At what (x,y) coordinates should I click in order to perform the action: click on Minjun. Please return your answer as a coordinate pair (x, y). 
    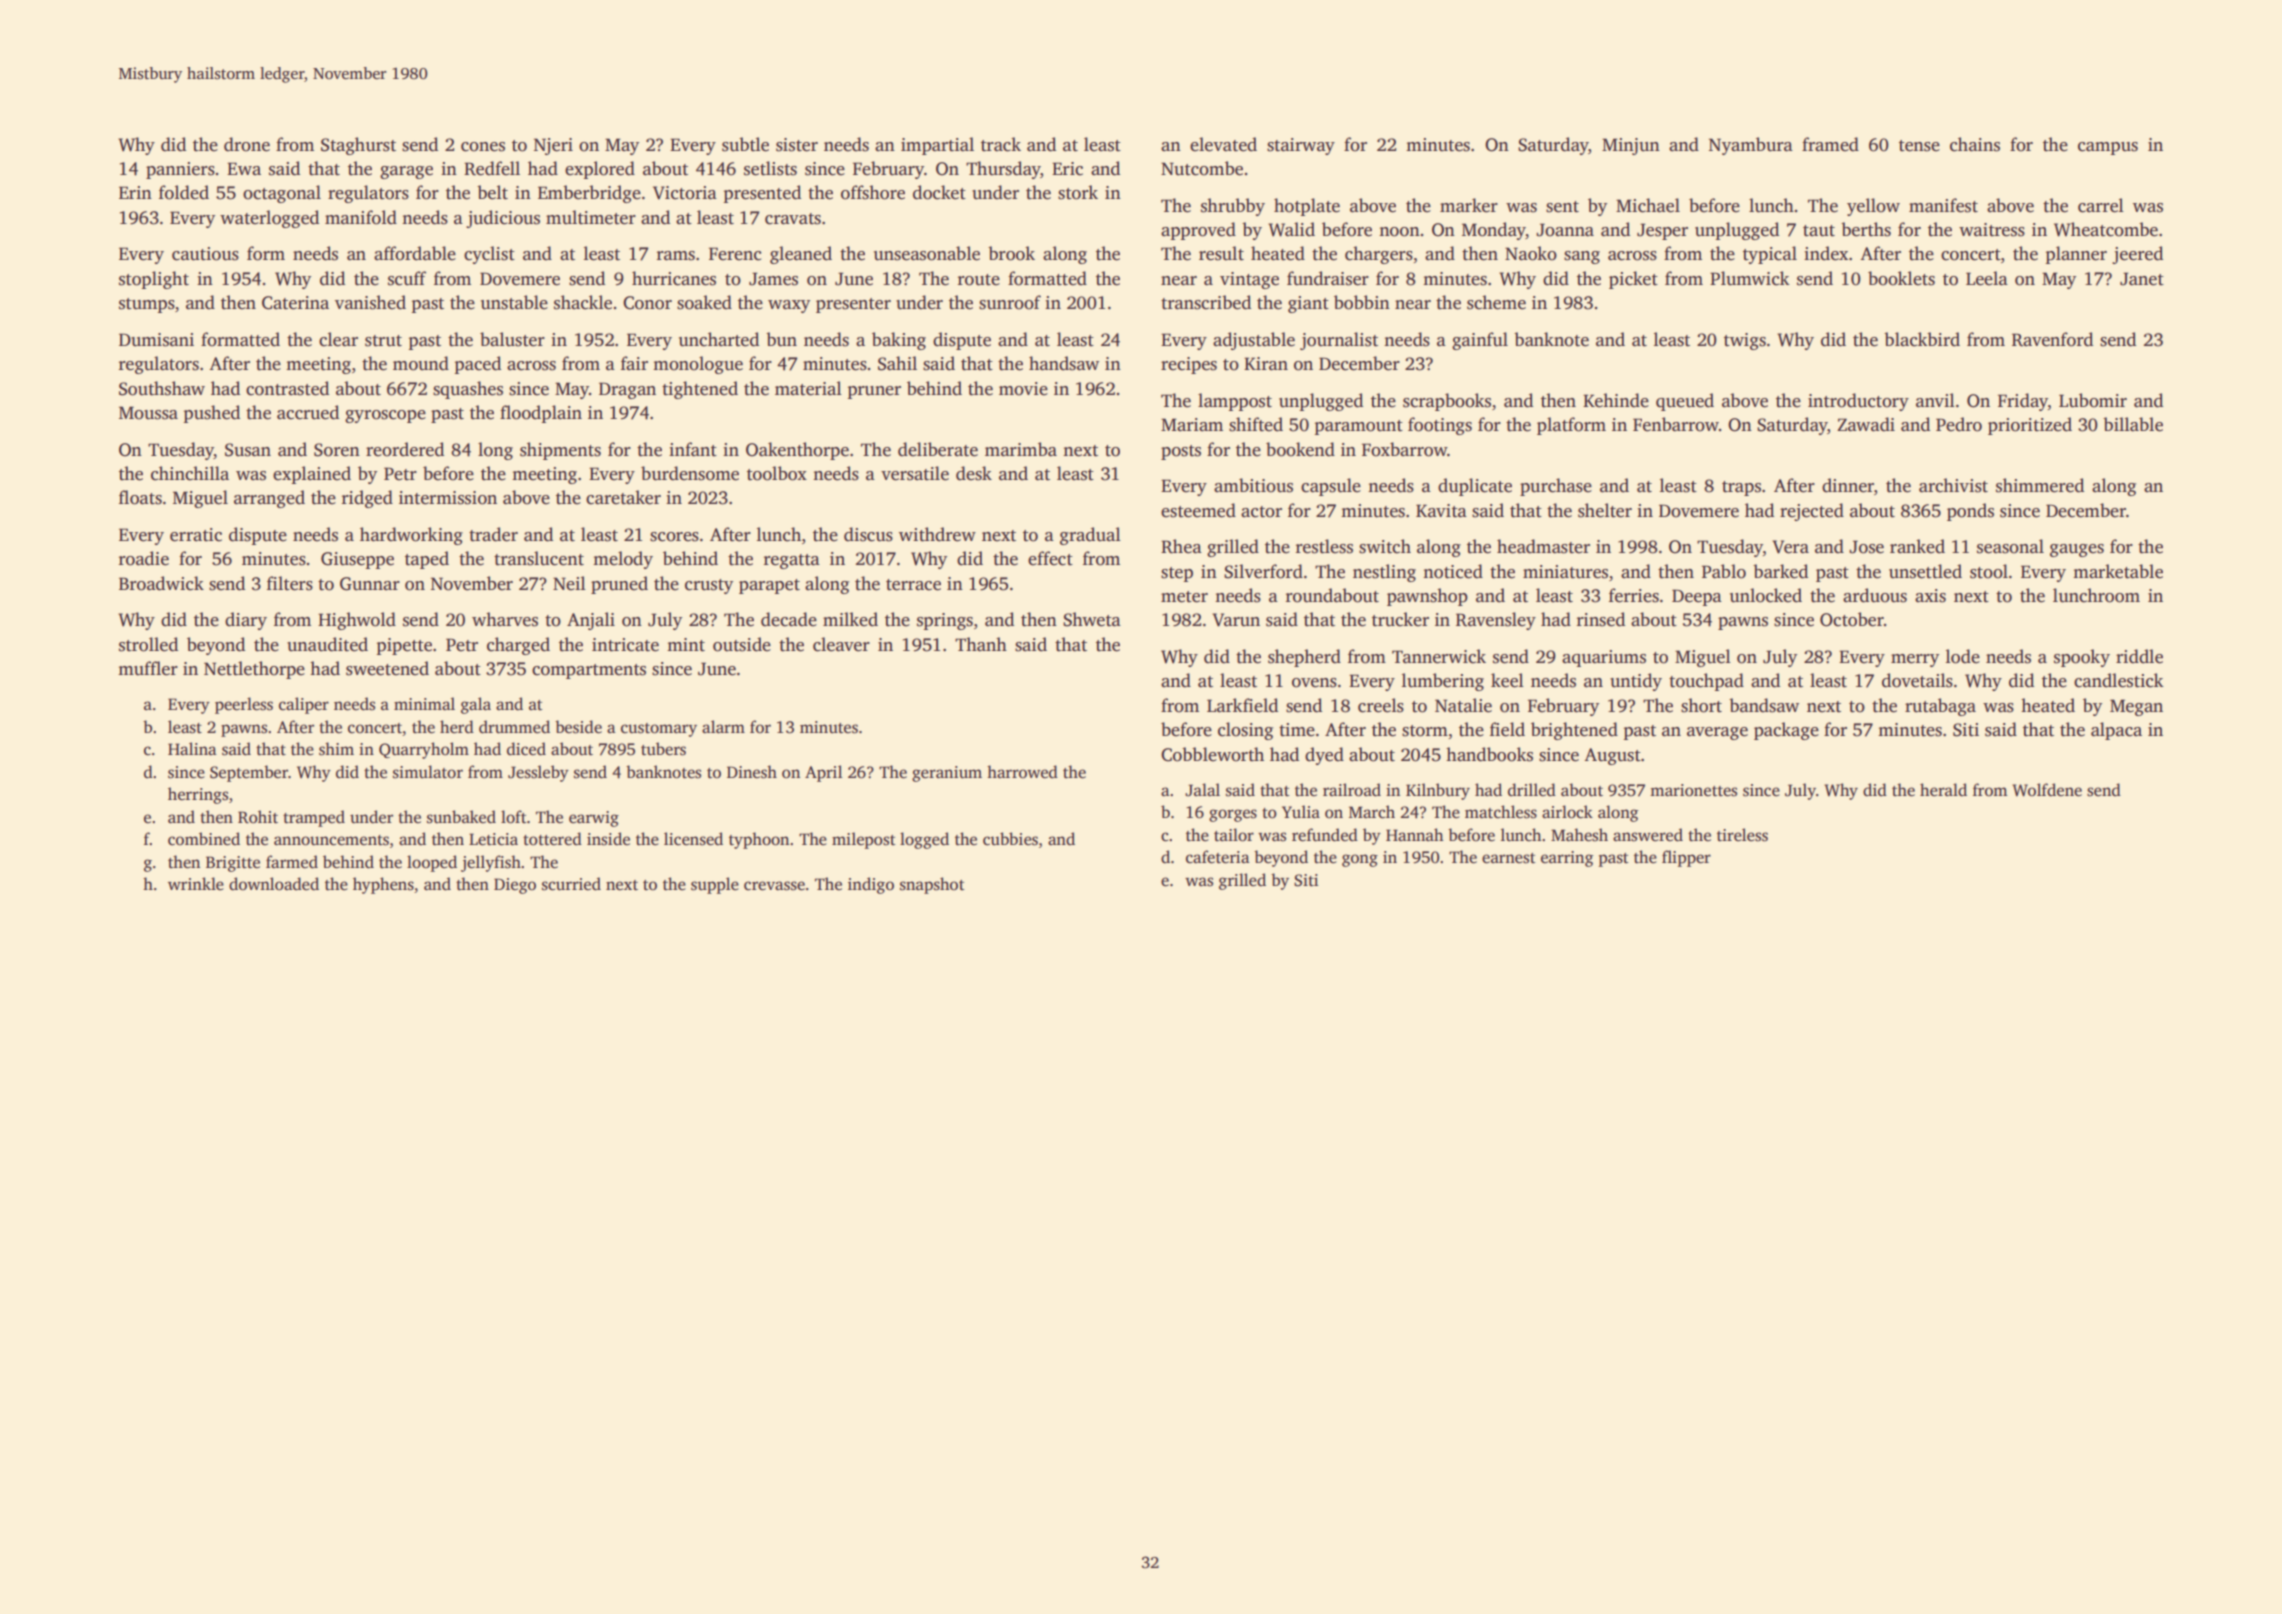
    Looking at the image, I should click on (1631, 146).
